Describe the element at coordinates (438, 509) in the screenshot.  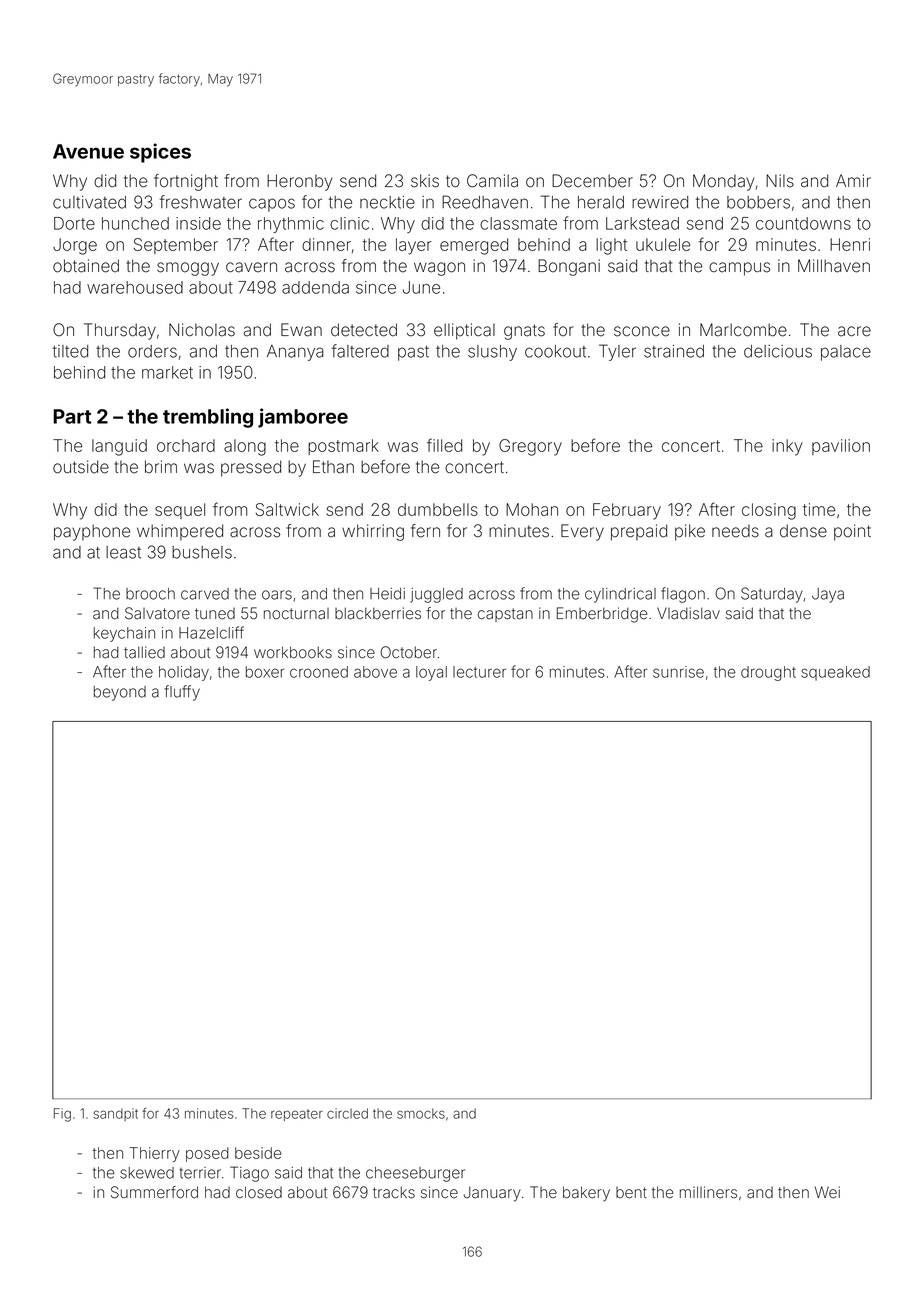
I see `dumbbells` at that location.
